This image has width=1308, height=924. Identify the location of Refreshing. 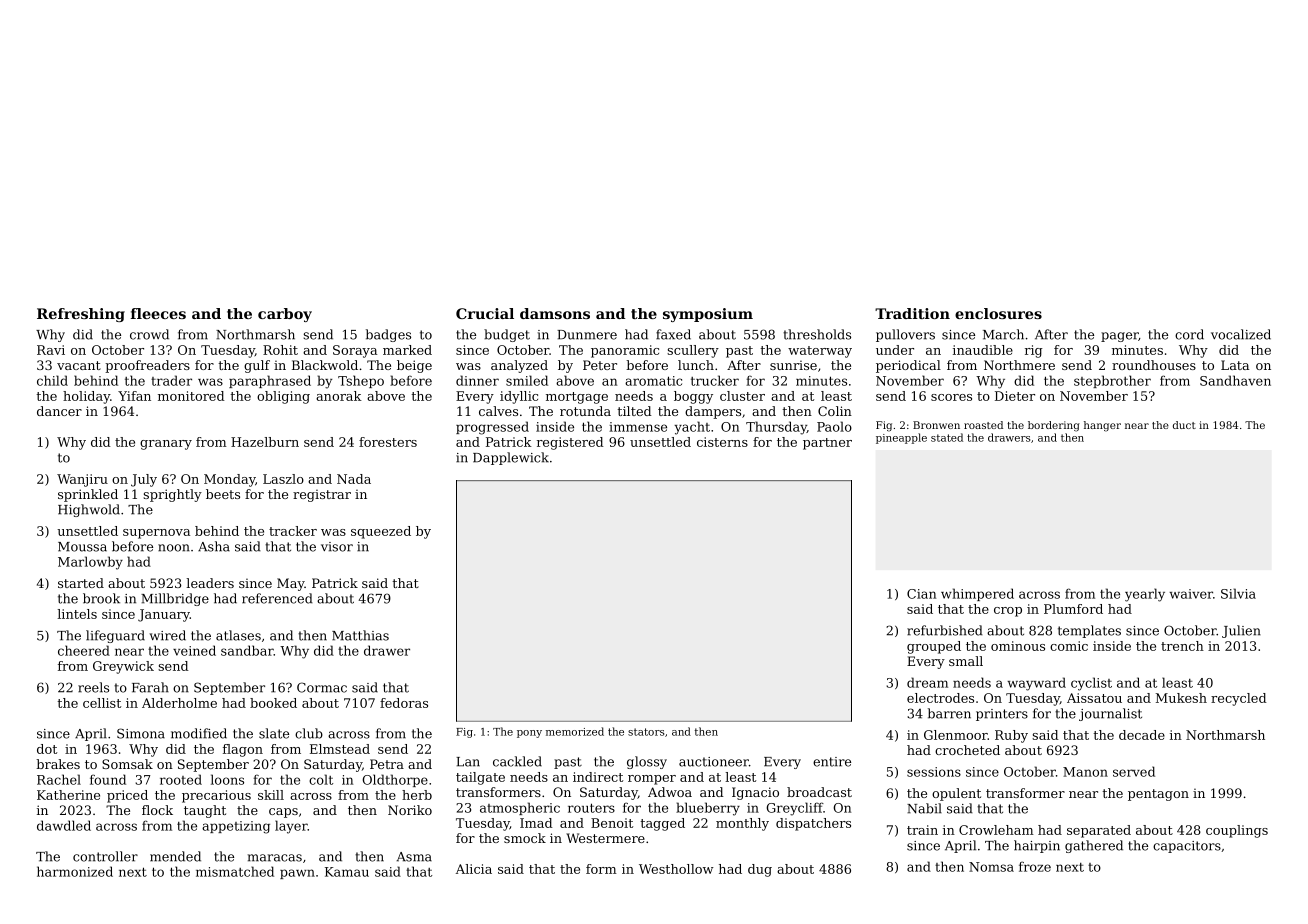
(81, 315).
